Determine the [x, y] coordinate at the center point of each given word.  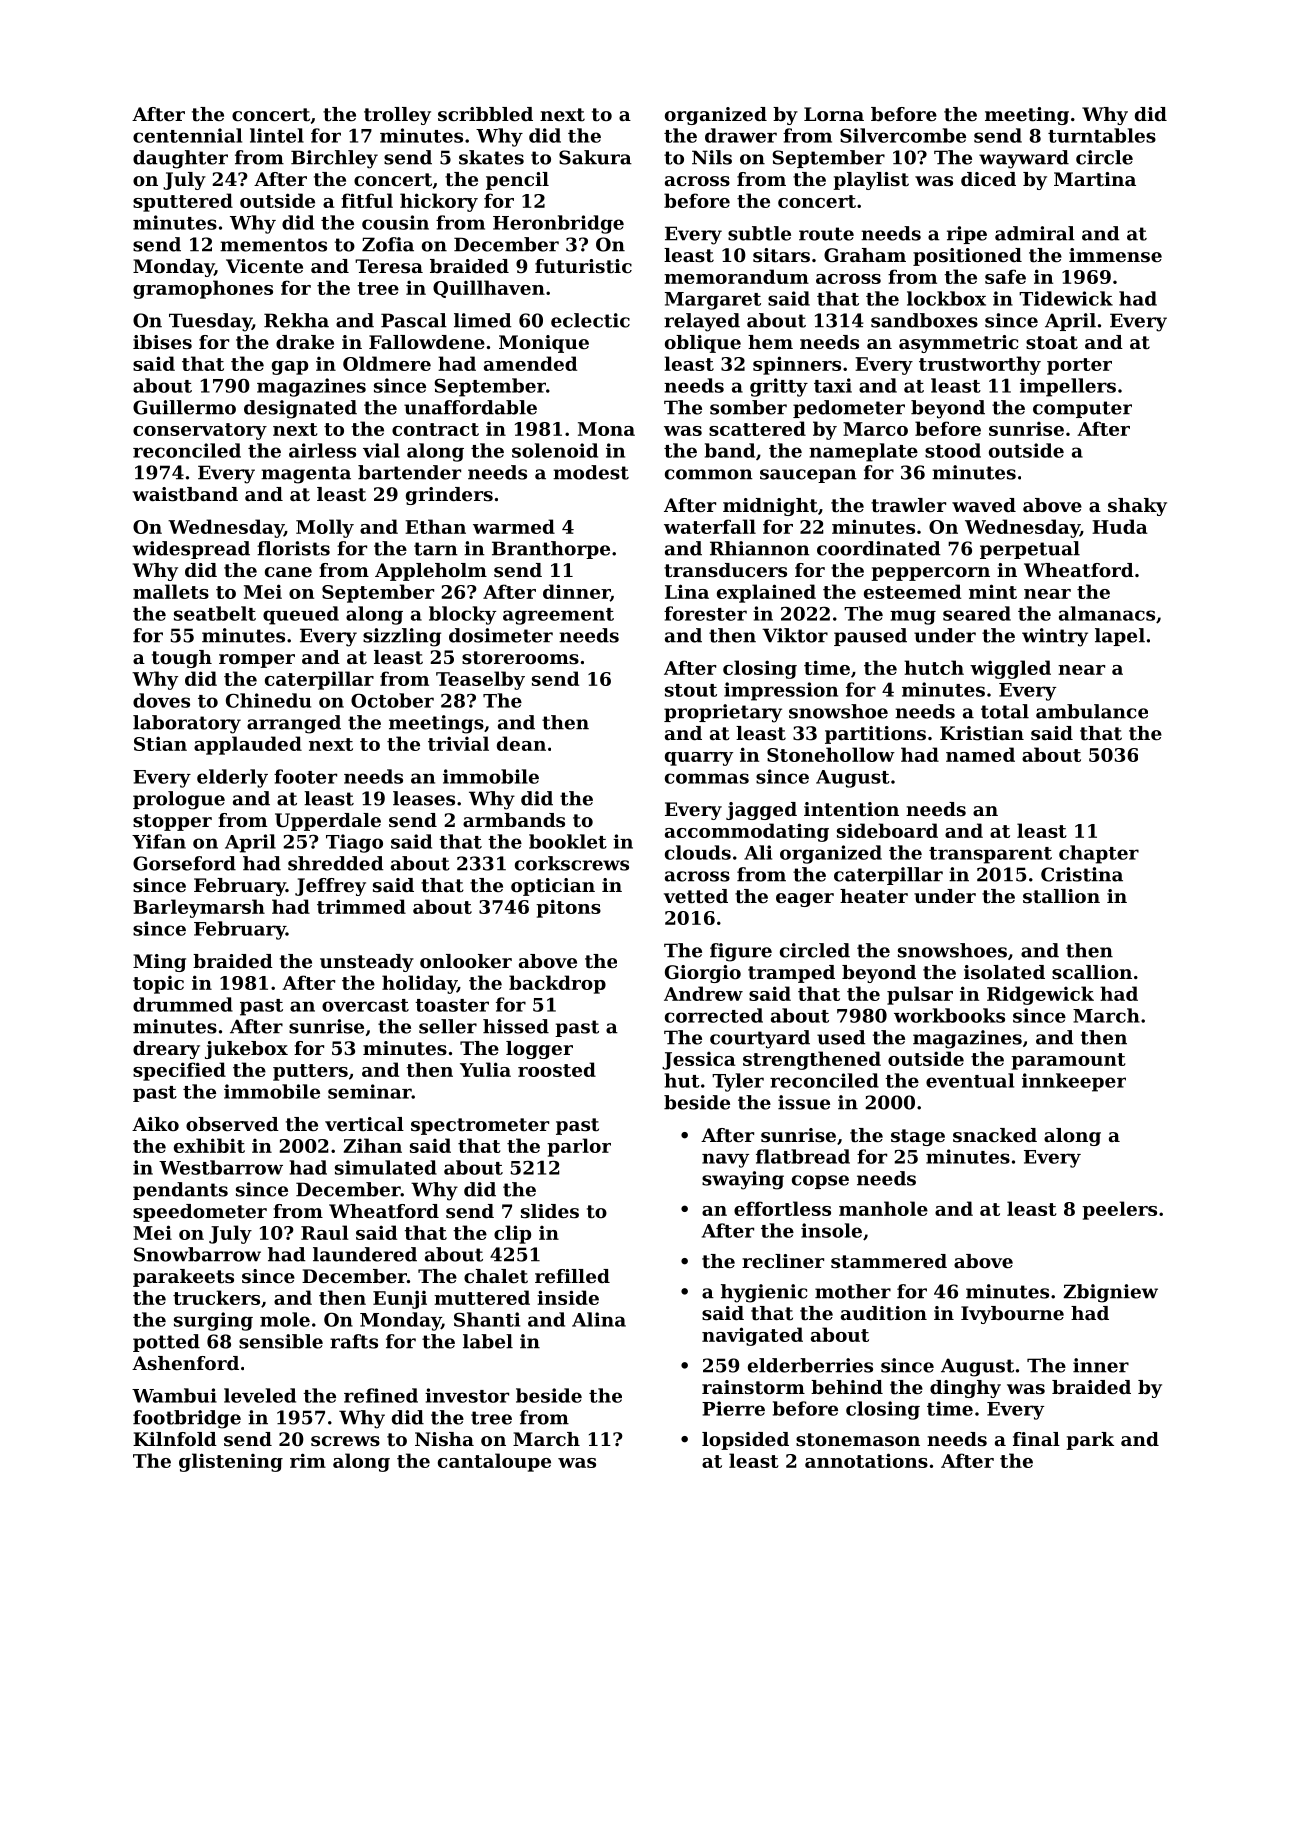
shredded [336, 863]
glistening [231, 1462]
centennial [187, 135]
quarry [699, 759]
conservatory [200, 431]
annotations [866, 1460]
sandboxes [924, 320]
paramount [1068, 1061]
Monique [544, 344]
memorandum [736, 276]
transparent [990, 855]
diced [988, 179]
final [1036, 1439]
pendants [180, 1191]
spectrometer [480, 1126]
